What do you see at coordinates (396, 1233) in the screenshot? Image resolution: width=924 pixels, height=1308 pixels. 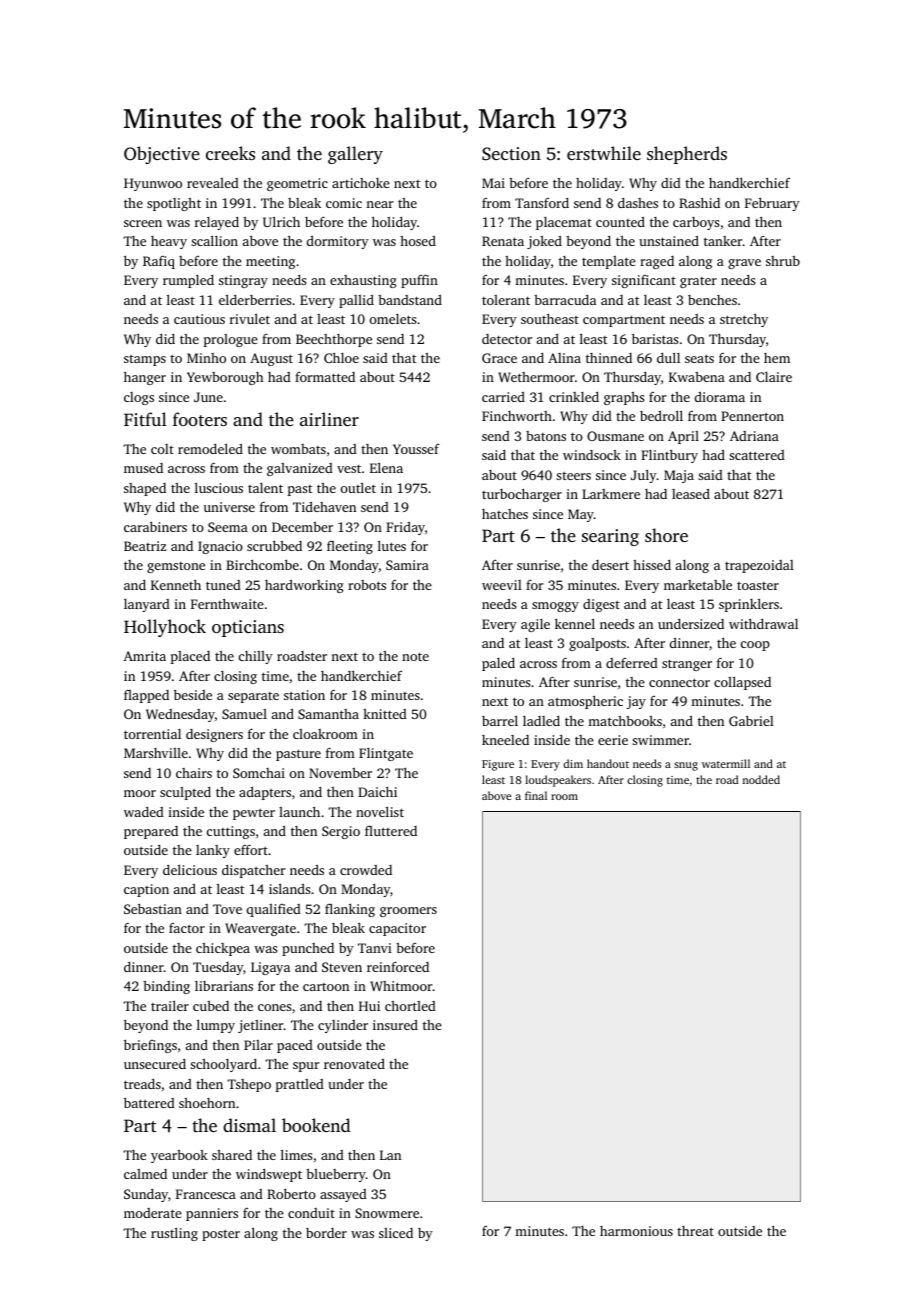 I see `sliced` at bounding box center [396, 1233].
